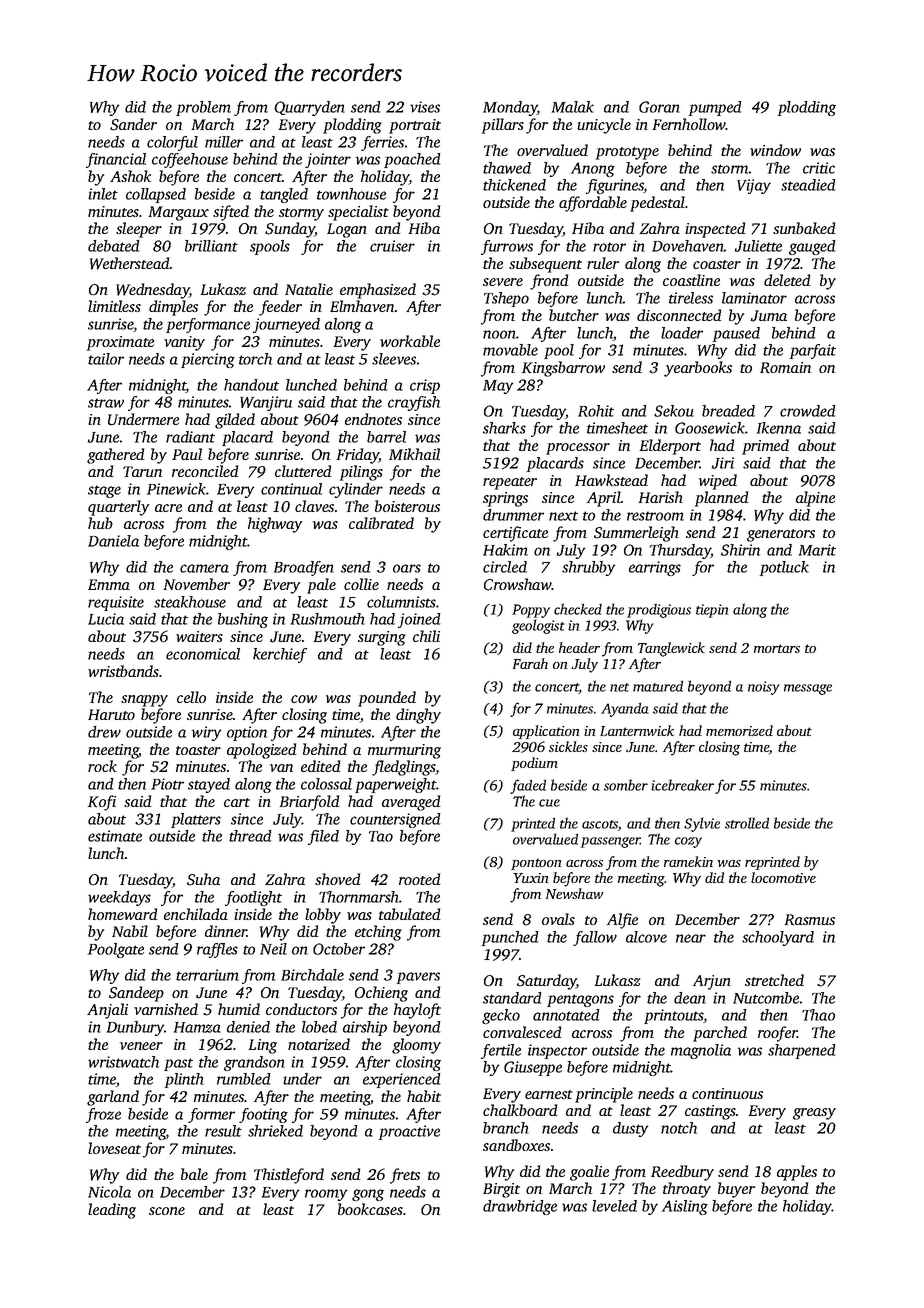  Describe the element at coordinates (381, 836) in the document. I see `Tao` at that location.
